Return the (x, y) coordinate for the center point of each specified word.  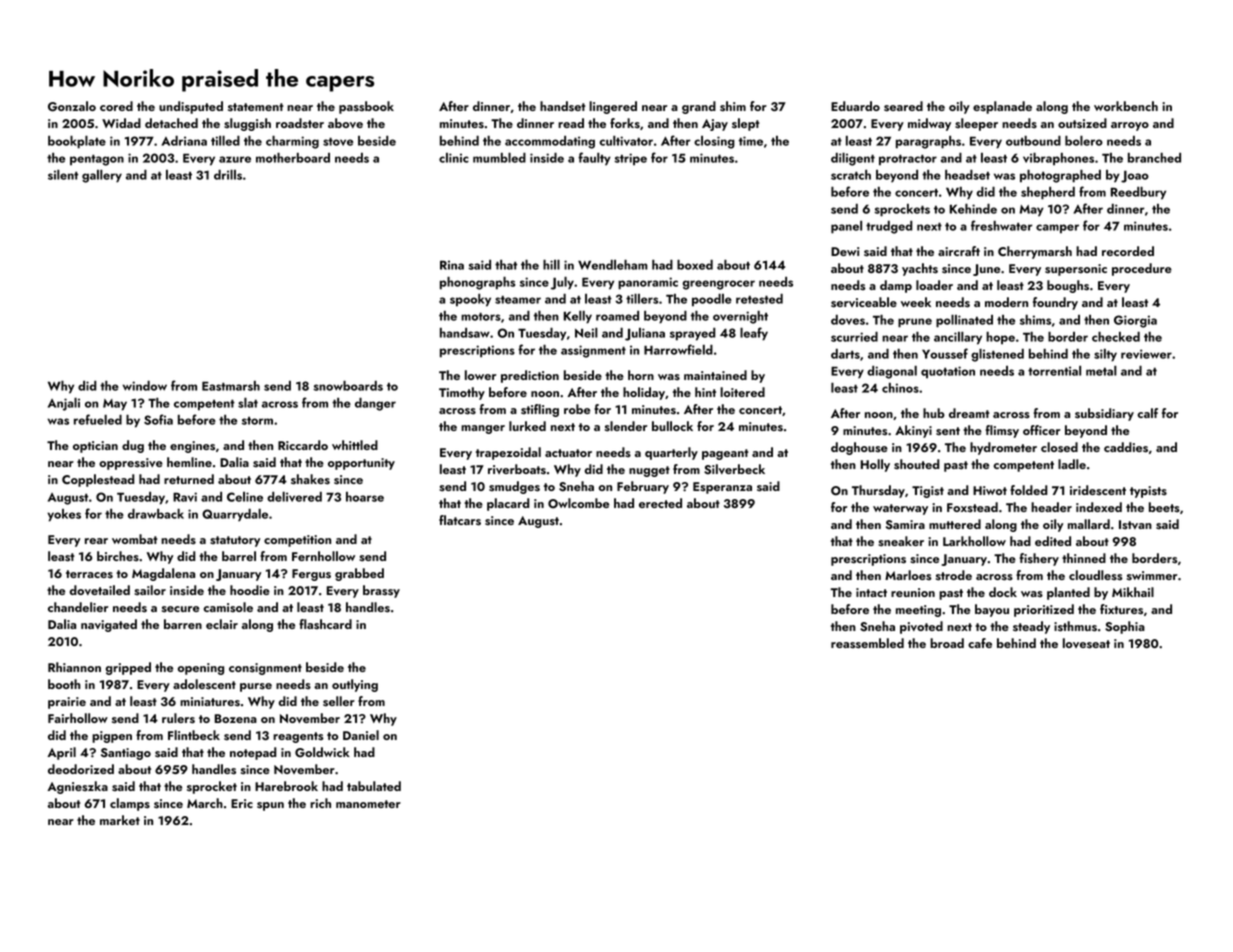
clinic (454, 158)
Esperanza (722, 488)
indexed (1099, 507)
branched (1154, 157)
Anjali (64, 404)
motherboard (293, 157)
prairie (67, 703)
